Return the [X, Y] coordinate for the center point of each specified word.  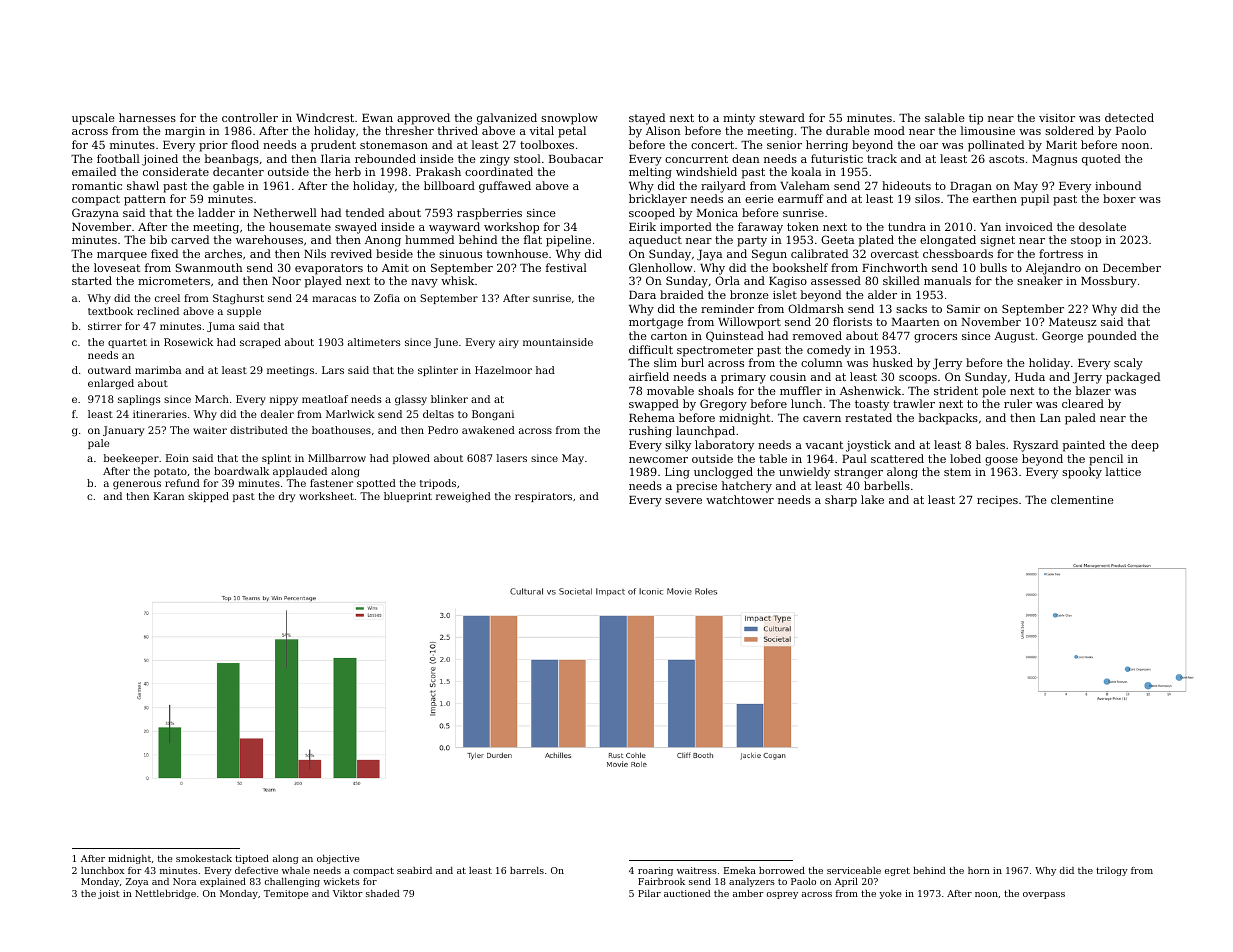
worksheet [326, 496]
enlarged [111, 384]
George [1062, 337]
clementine [1082, 499]
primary [743, 378]
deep [1145, 446]
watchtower [740, 499]
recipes [997, 501]
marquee [122, 256]
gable [228, 187]
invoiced [1029, 226]
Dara [642, 295]
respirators [543, 497]
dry [287, 497]
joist [109, 894]
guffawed [505, 187]
